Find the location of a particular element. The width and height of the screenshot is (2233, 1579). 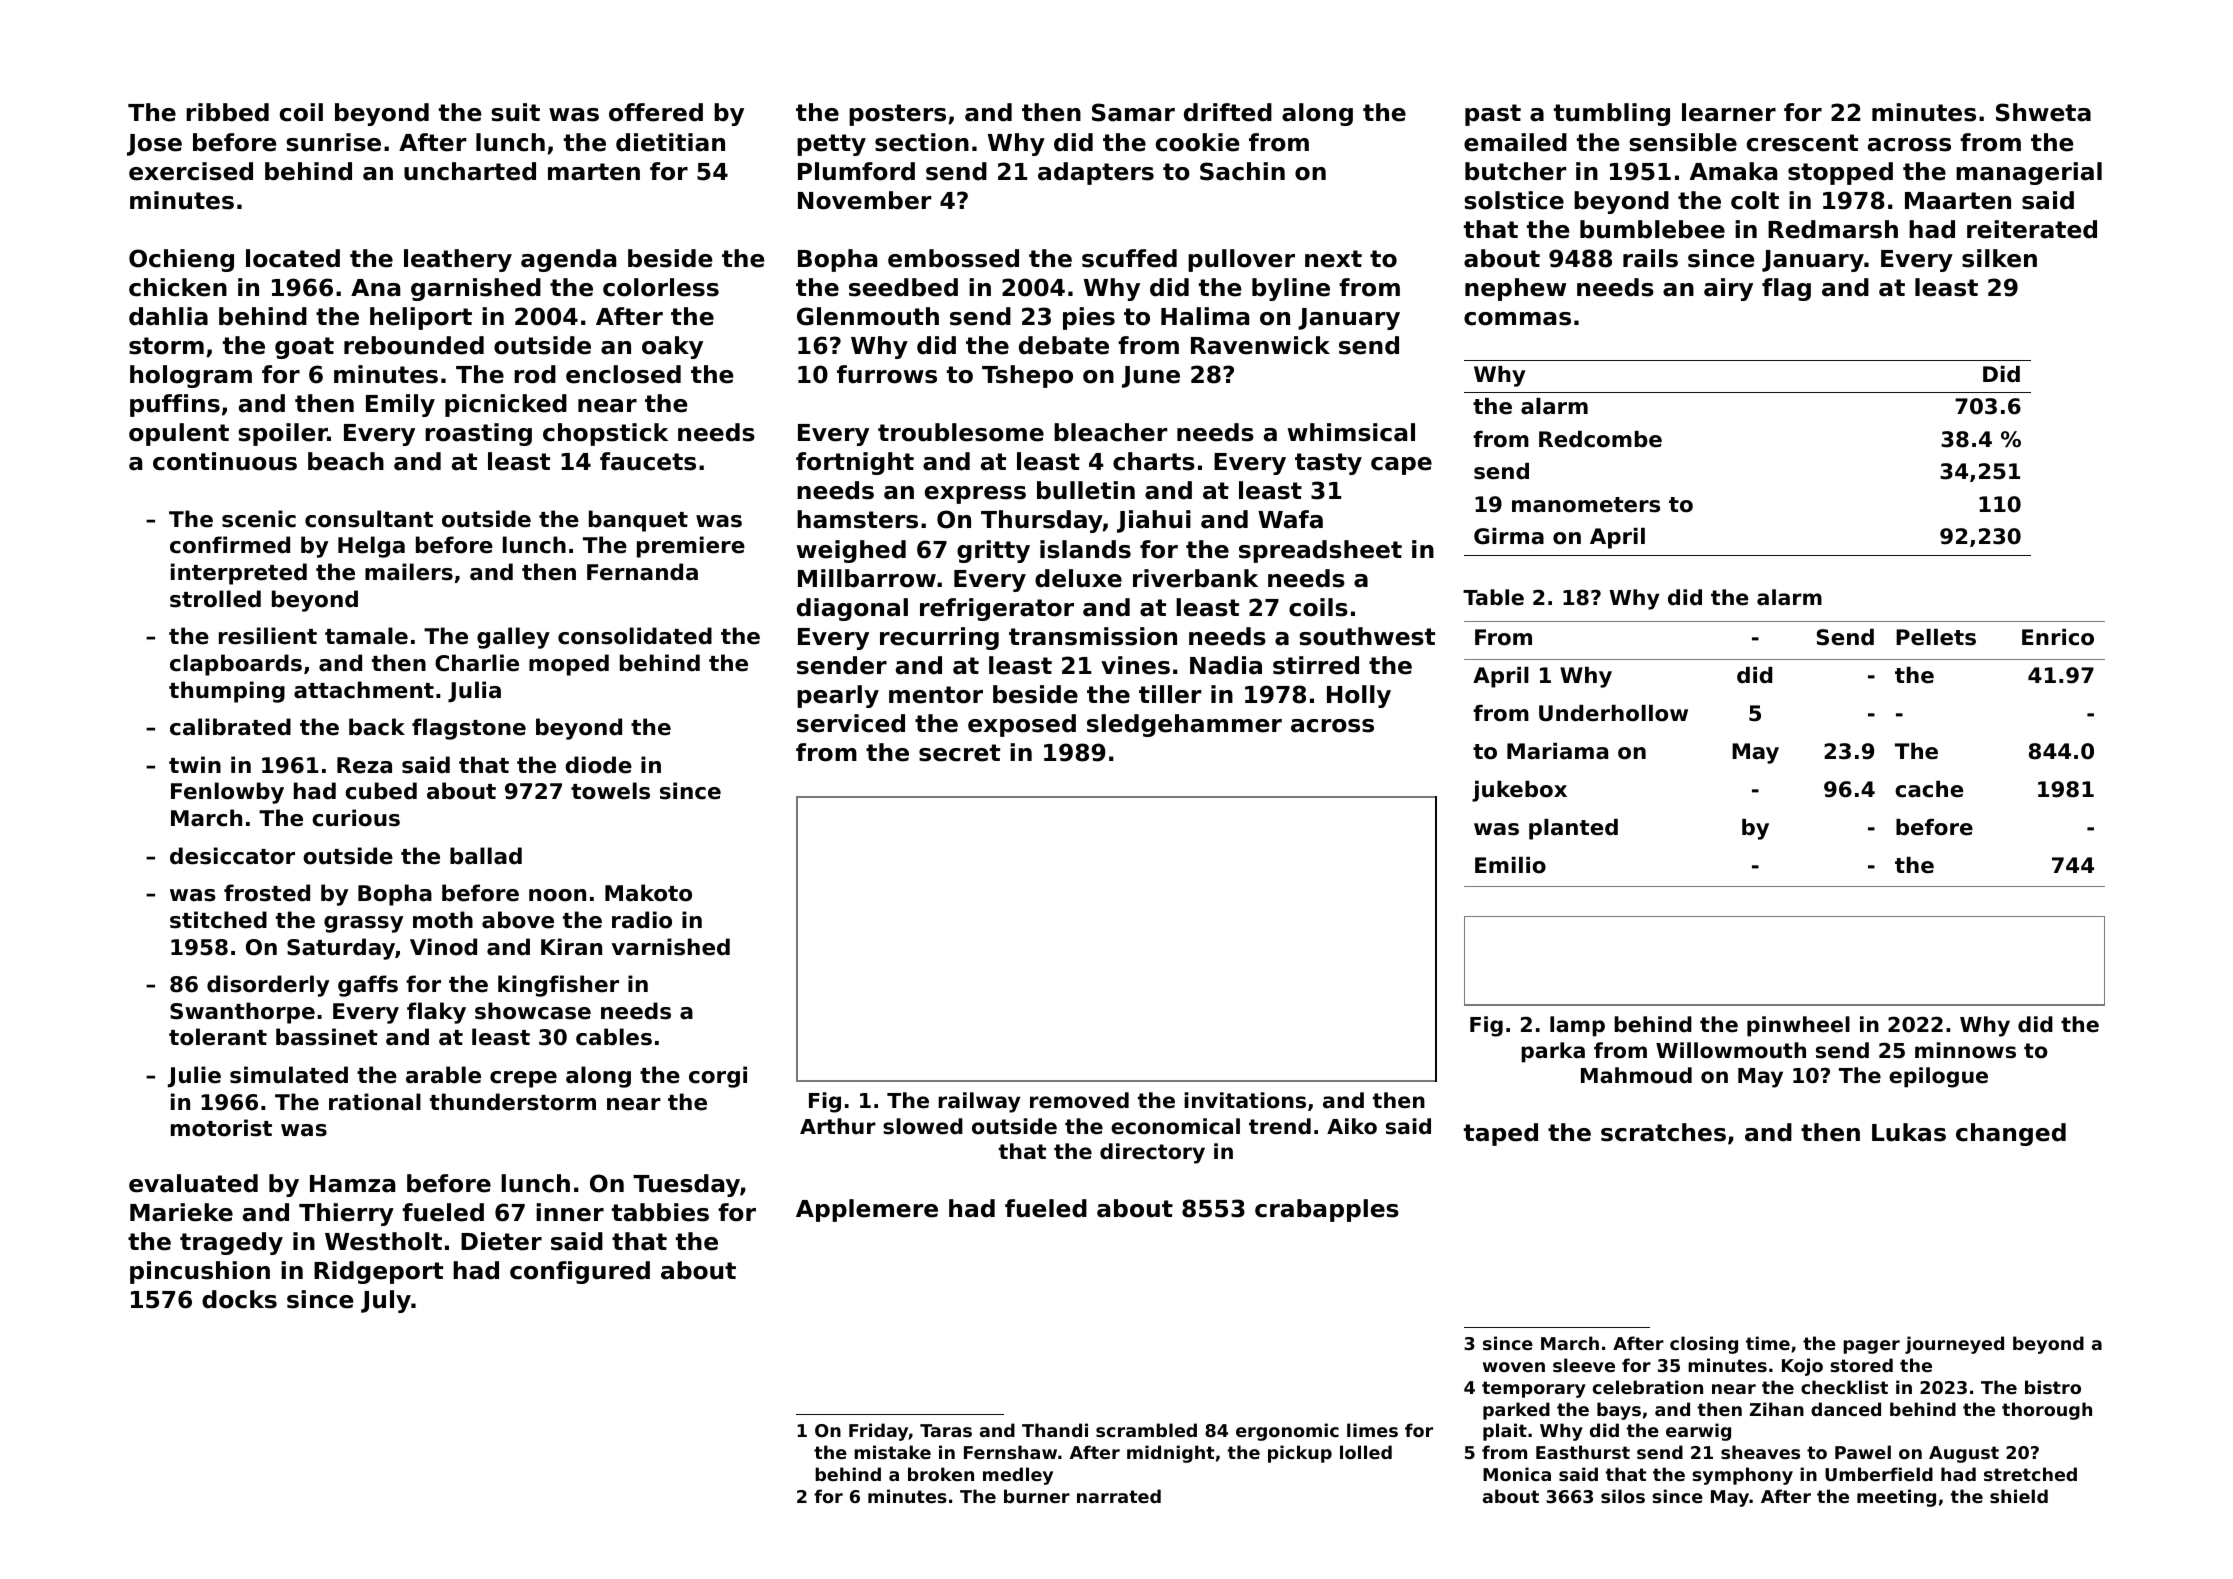

Underhollow is located at coordinates (1613, 713).
